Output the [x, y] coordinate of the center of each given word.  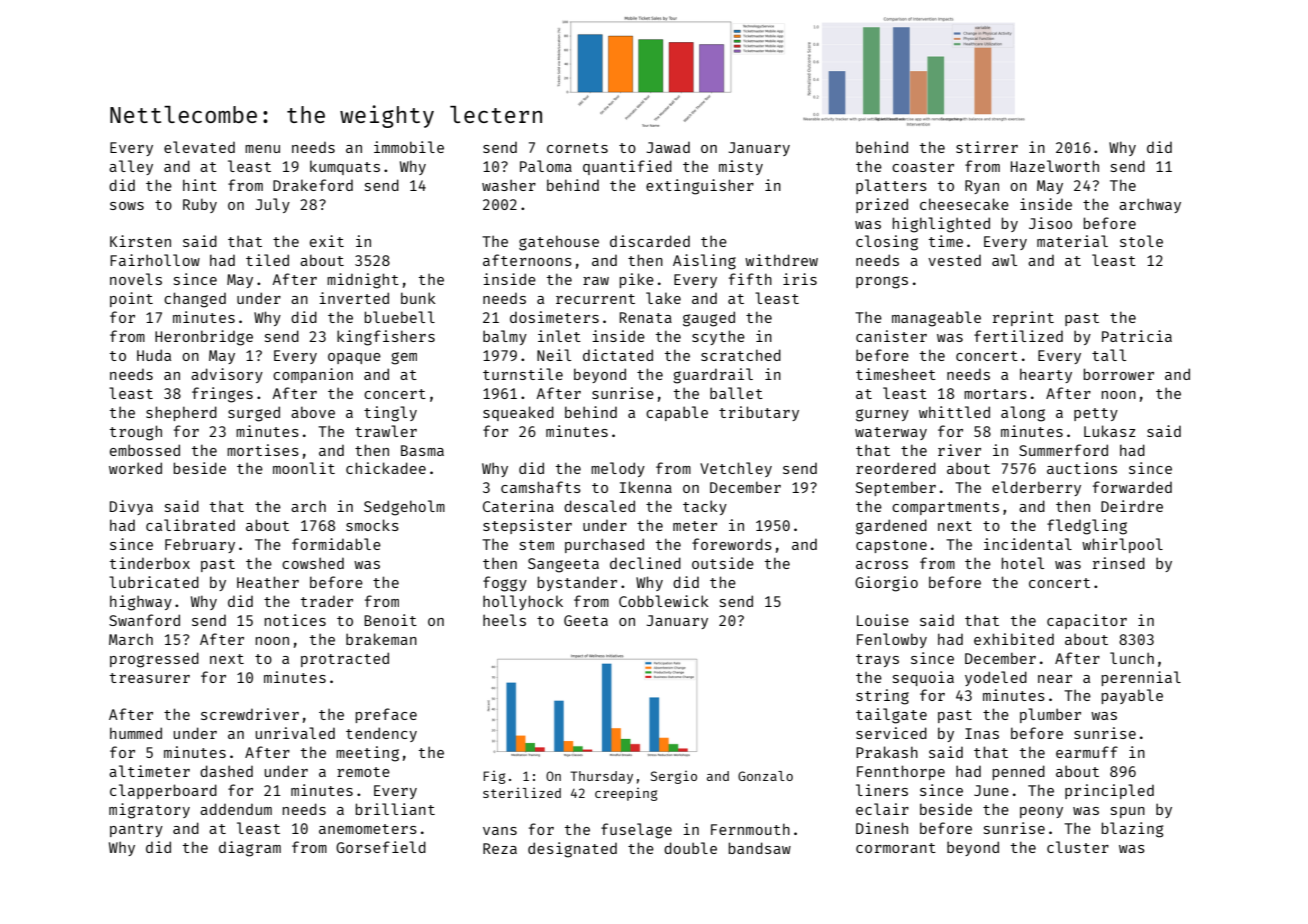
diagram [250, 849]
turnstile [523, 374]
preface [386, 715]
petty [1096, 414]
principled [1109, 791]
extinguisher [700, 187]
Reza [500, 848]
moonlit [304, 468]
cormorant [896, 848]
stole [1141, 241]
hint [200, 185]
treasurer [150, 678]
